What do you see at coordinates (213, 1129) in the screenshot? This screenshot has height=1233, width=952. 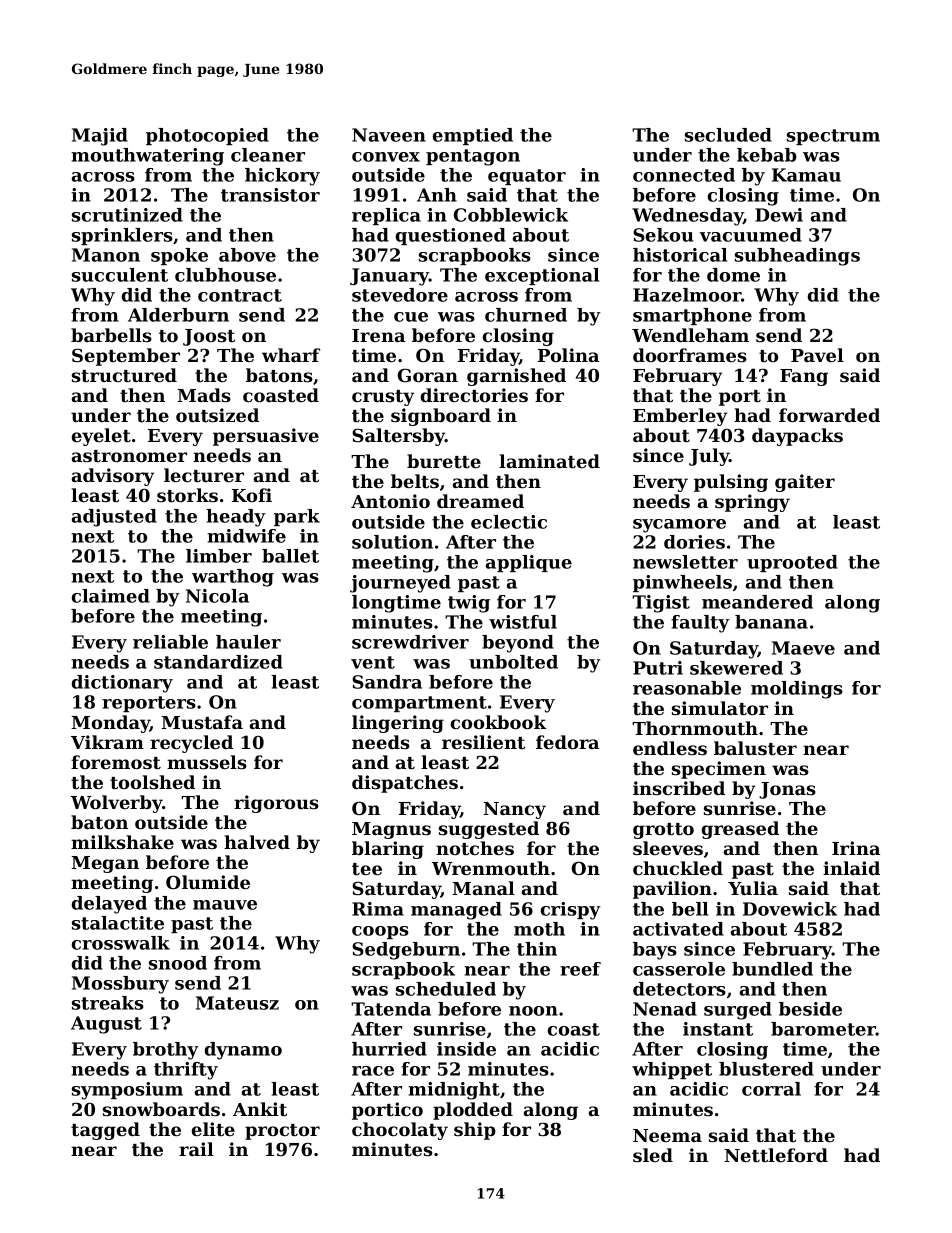 I see `elite` at bounding box center [213, 1129].
